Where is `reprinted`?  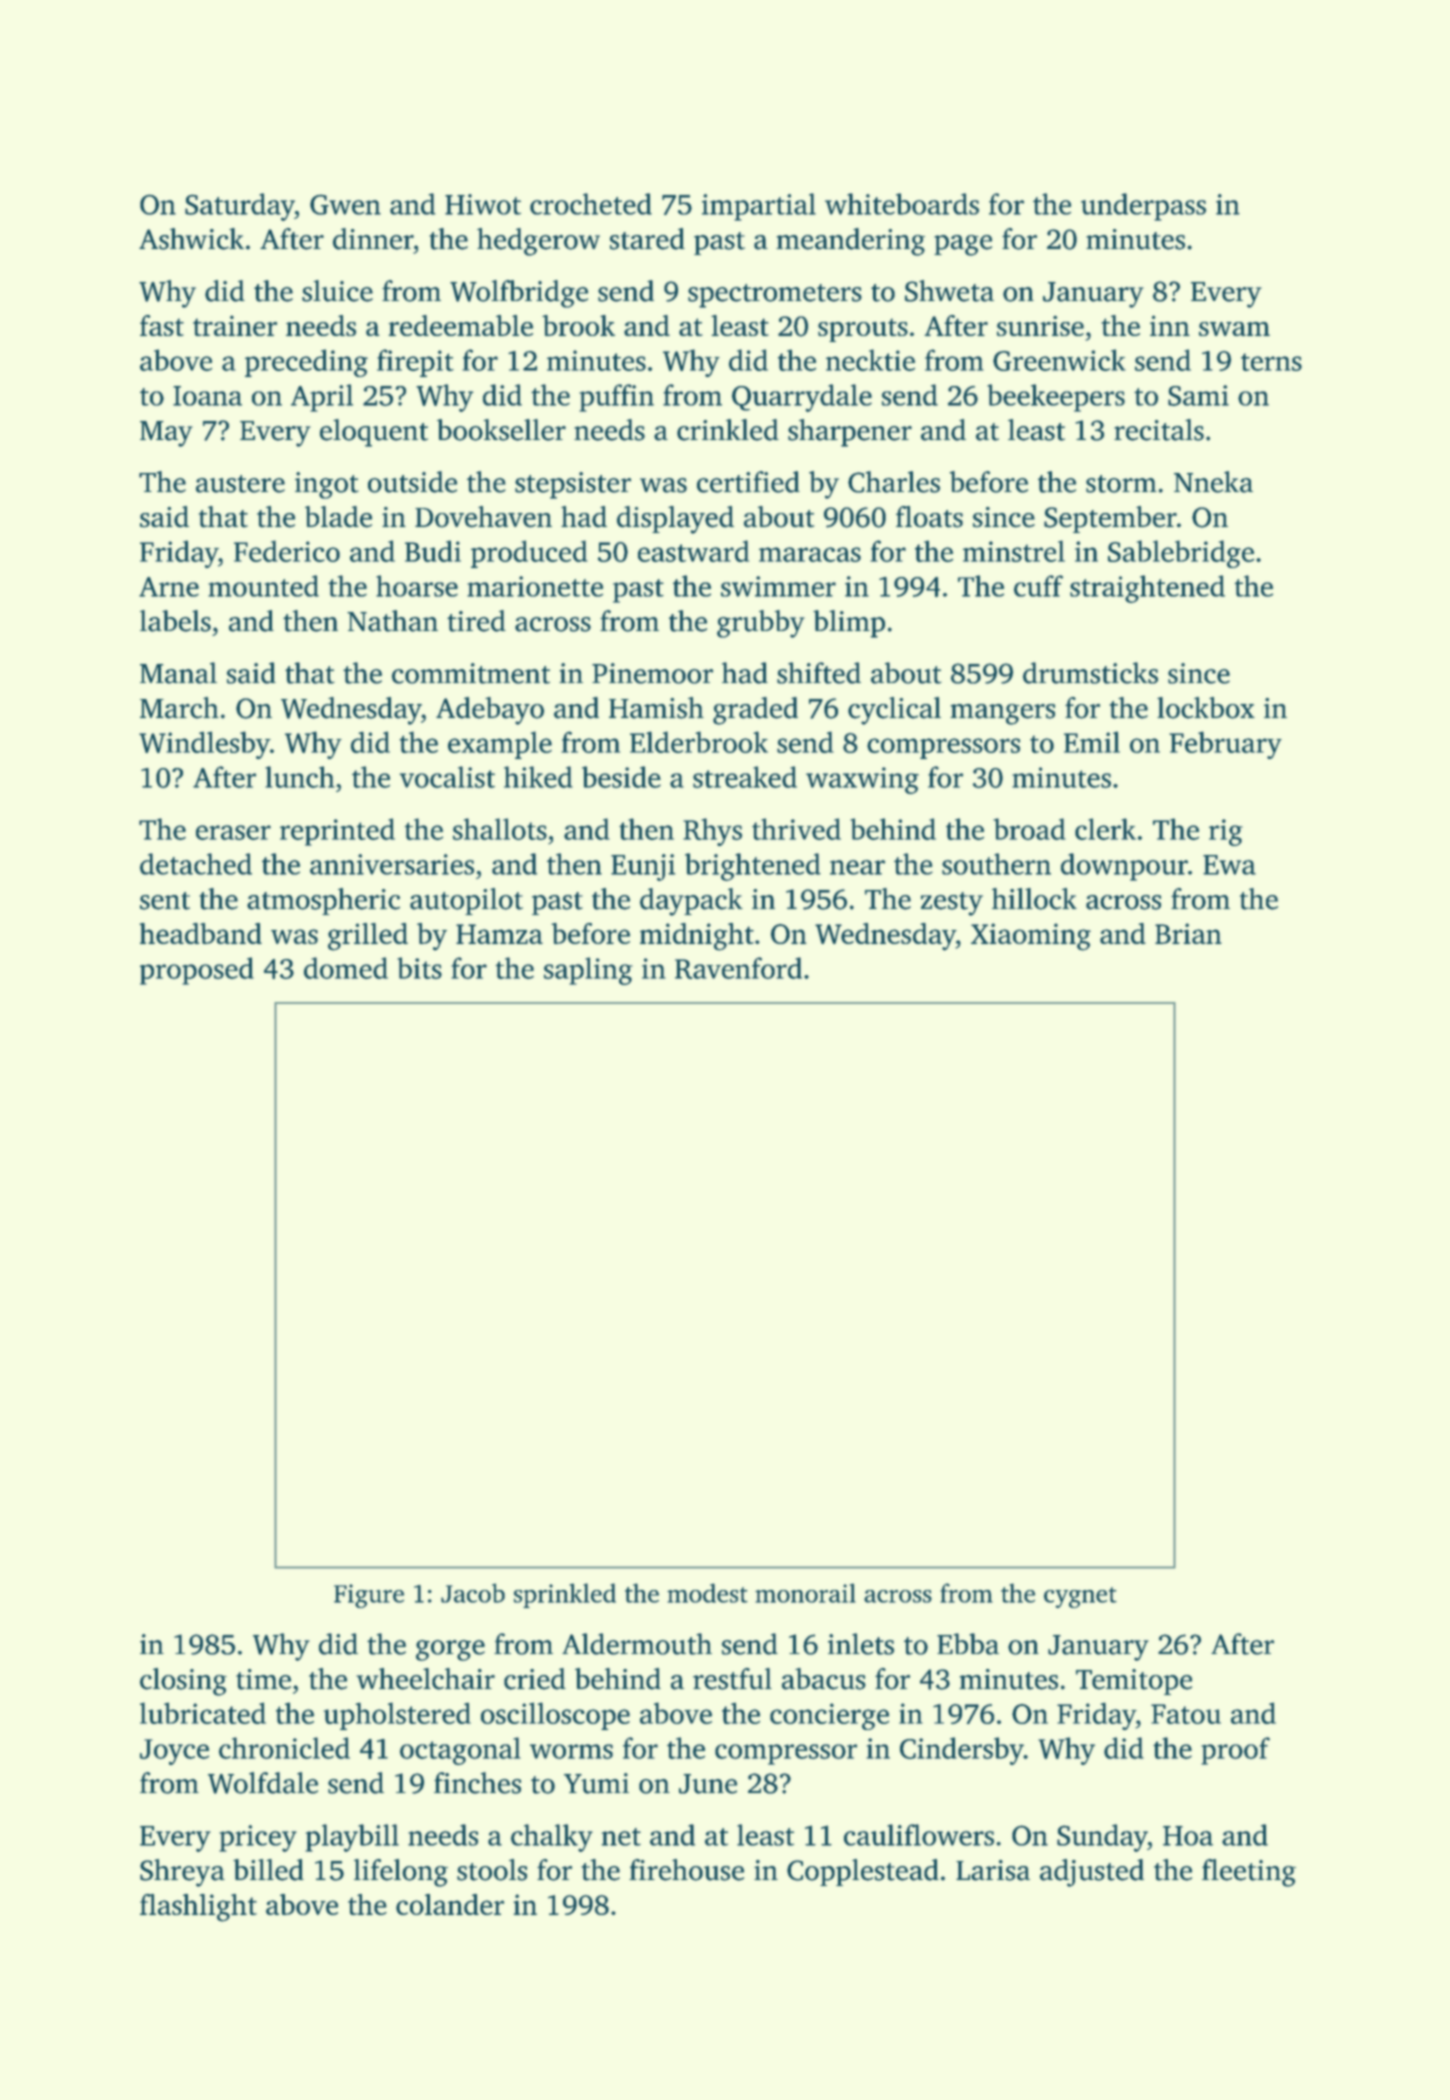 reprinted is located at coordinates (337, 832).
